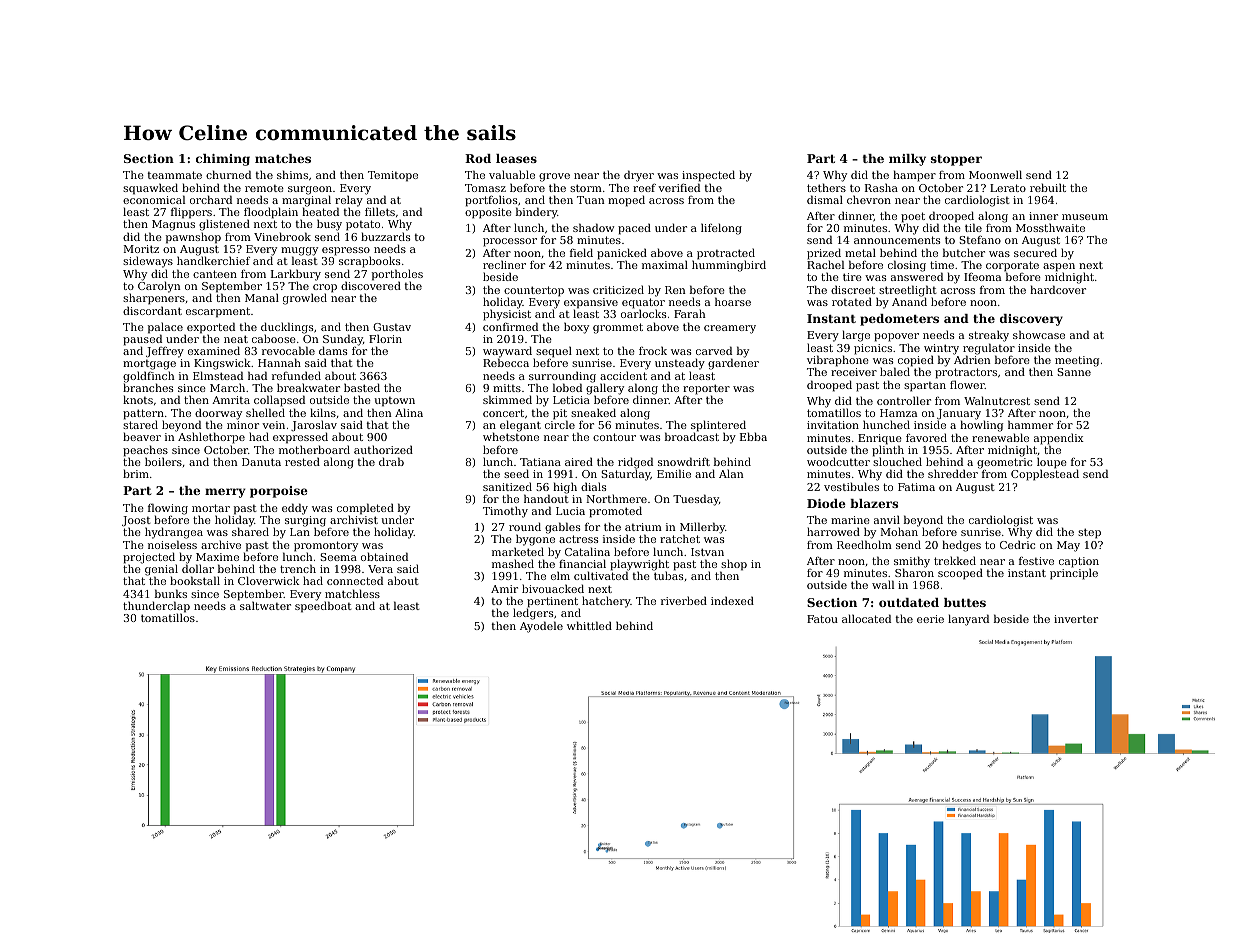 This document has height=952, width=1233. Describe the element at coordinates (916, 487) in the document. I see `Fatima` at that location.
